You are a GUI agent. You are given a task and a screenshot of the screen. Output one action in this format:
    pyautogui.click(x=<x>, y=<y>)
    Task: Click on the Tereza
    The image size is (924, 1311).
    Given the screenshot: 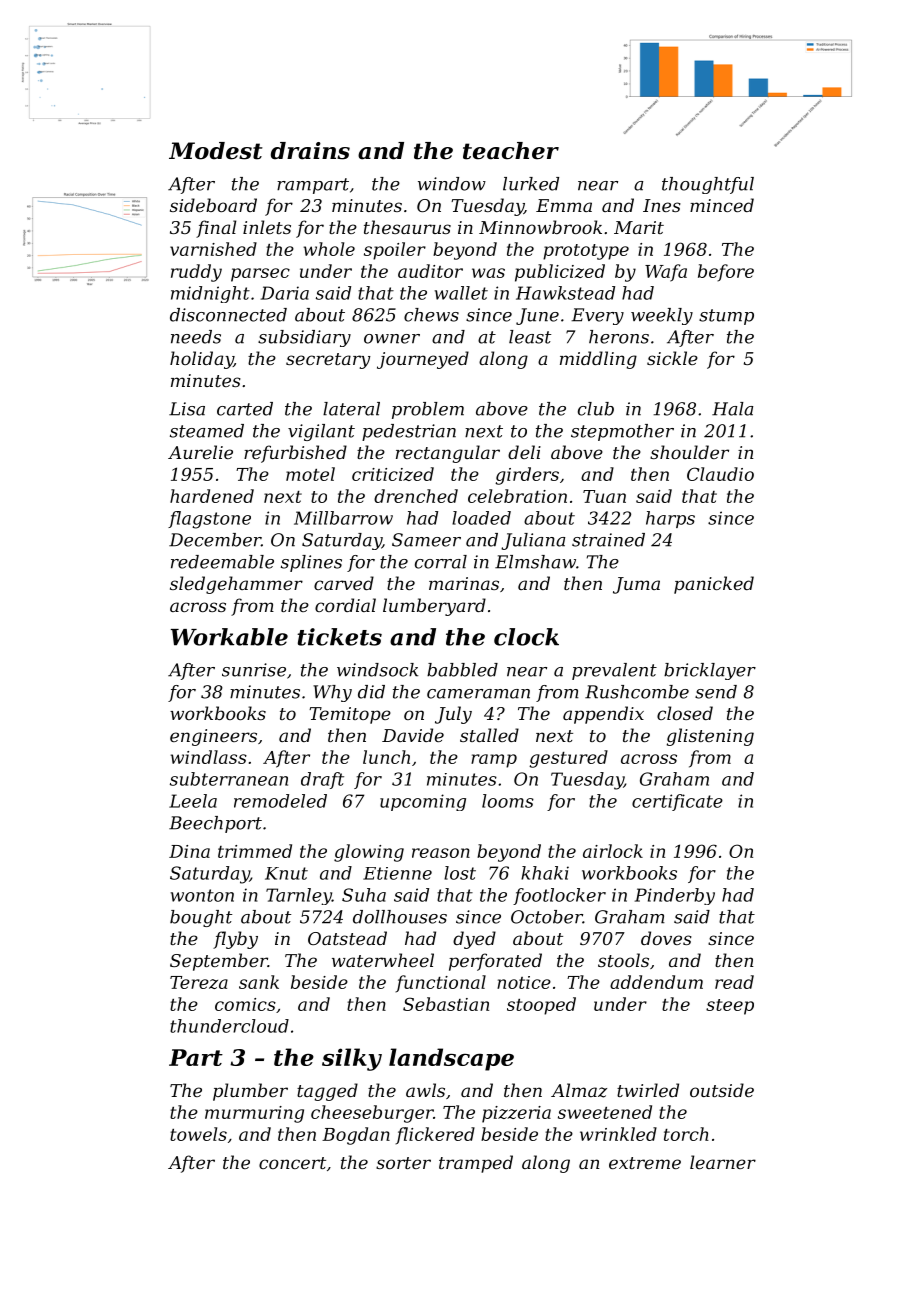 What is the action you would take?
    pyautogui.click(x=199, y=982)
